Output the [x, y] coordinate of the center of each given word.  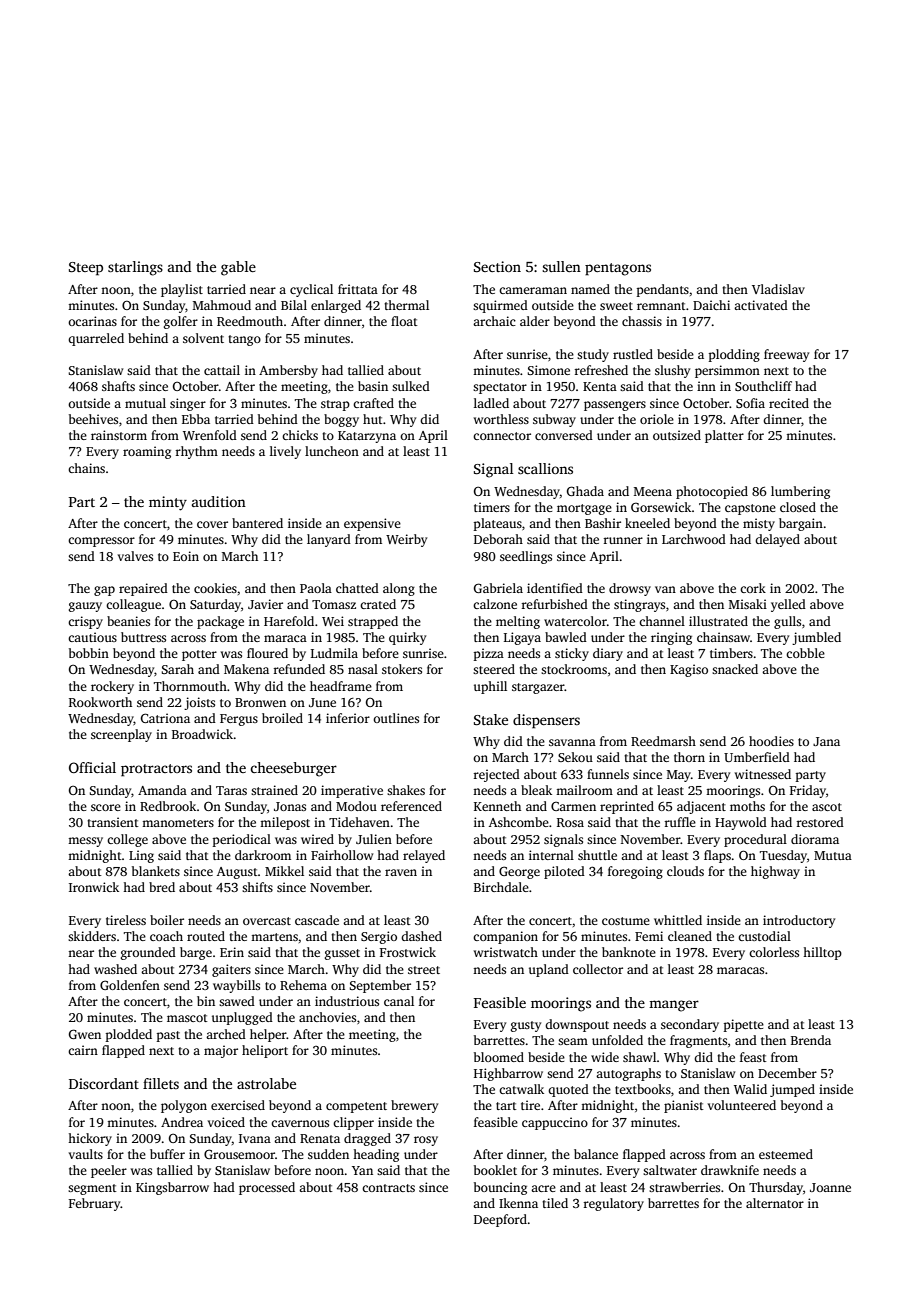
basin [373, 386]
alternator [775, 1203]
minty [168, 503]
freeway [786, 355]
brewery [414, 1106]
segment [92, 1189]
